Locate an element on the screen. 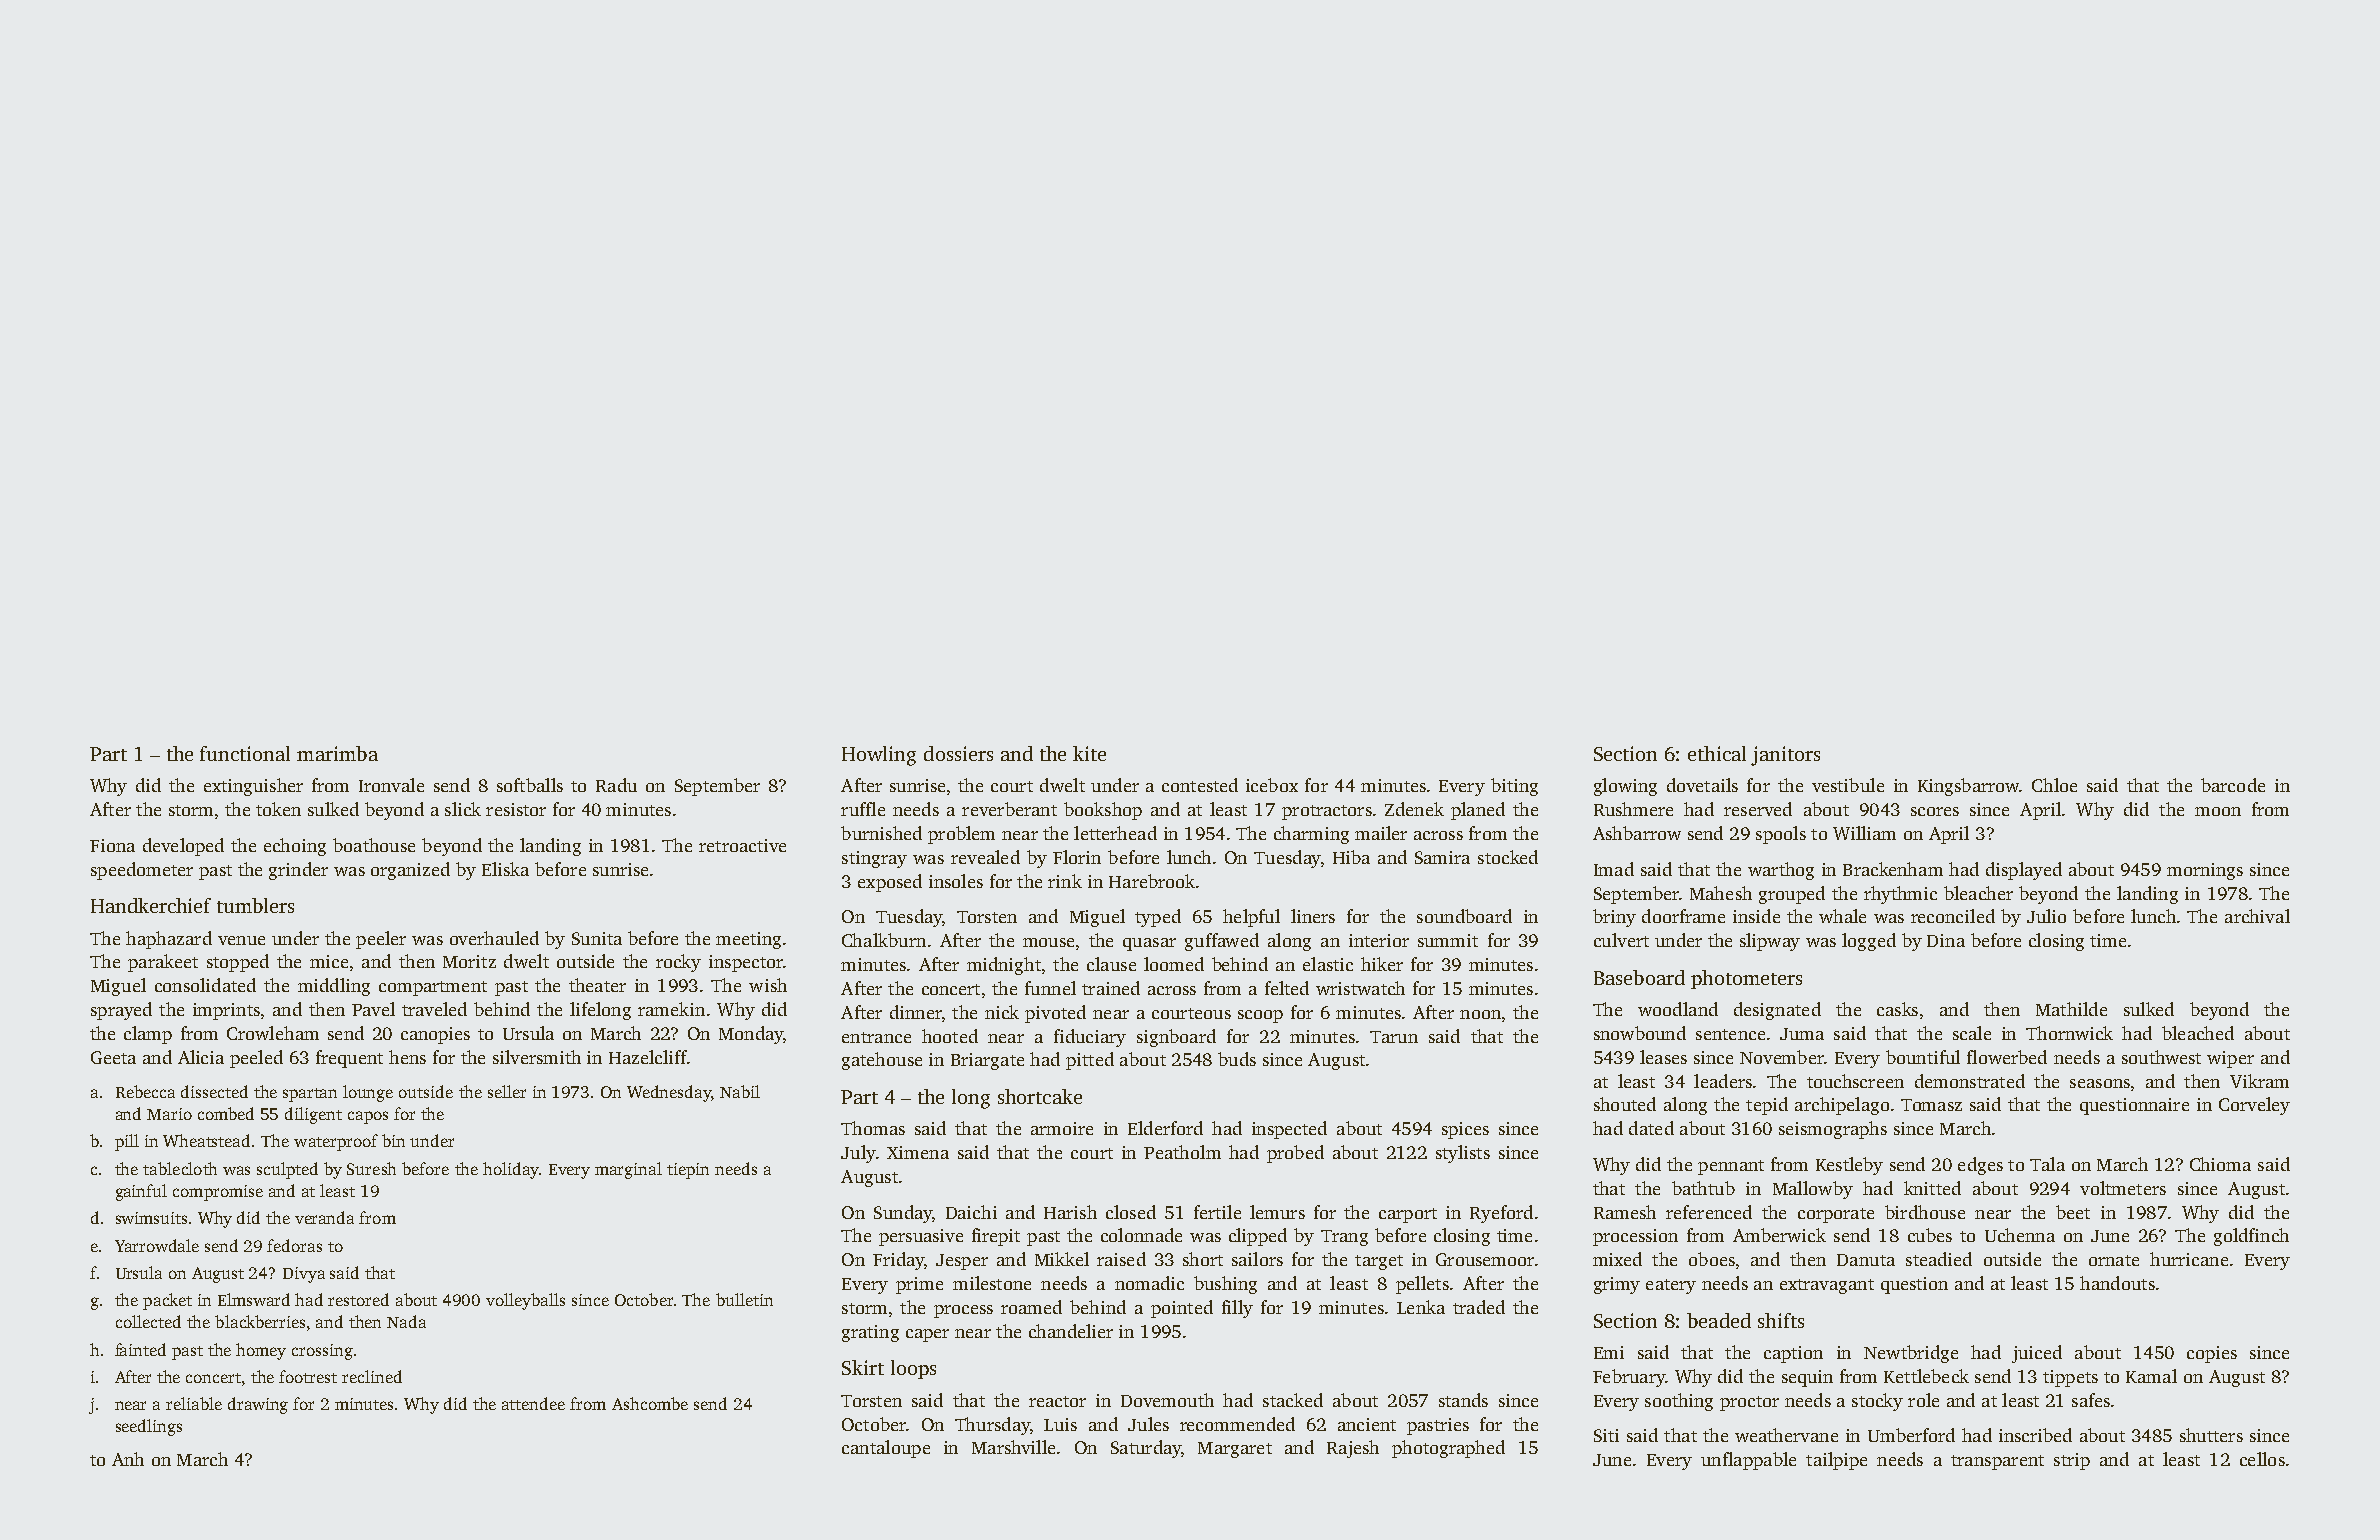 This screenshot has height=1540, width=2380. pointed is located at coordinates (1182, 1309).
